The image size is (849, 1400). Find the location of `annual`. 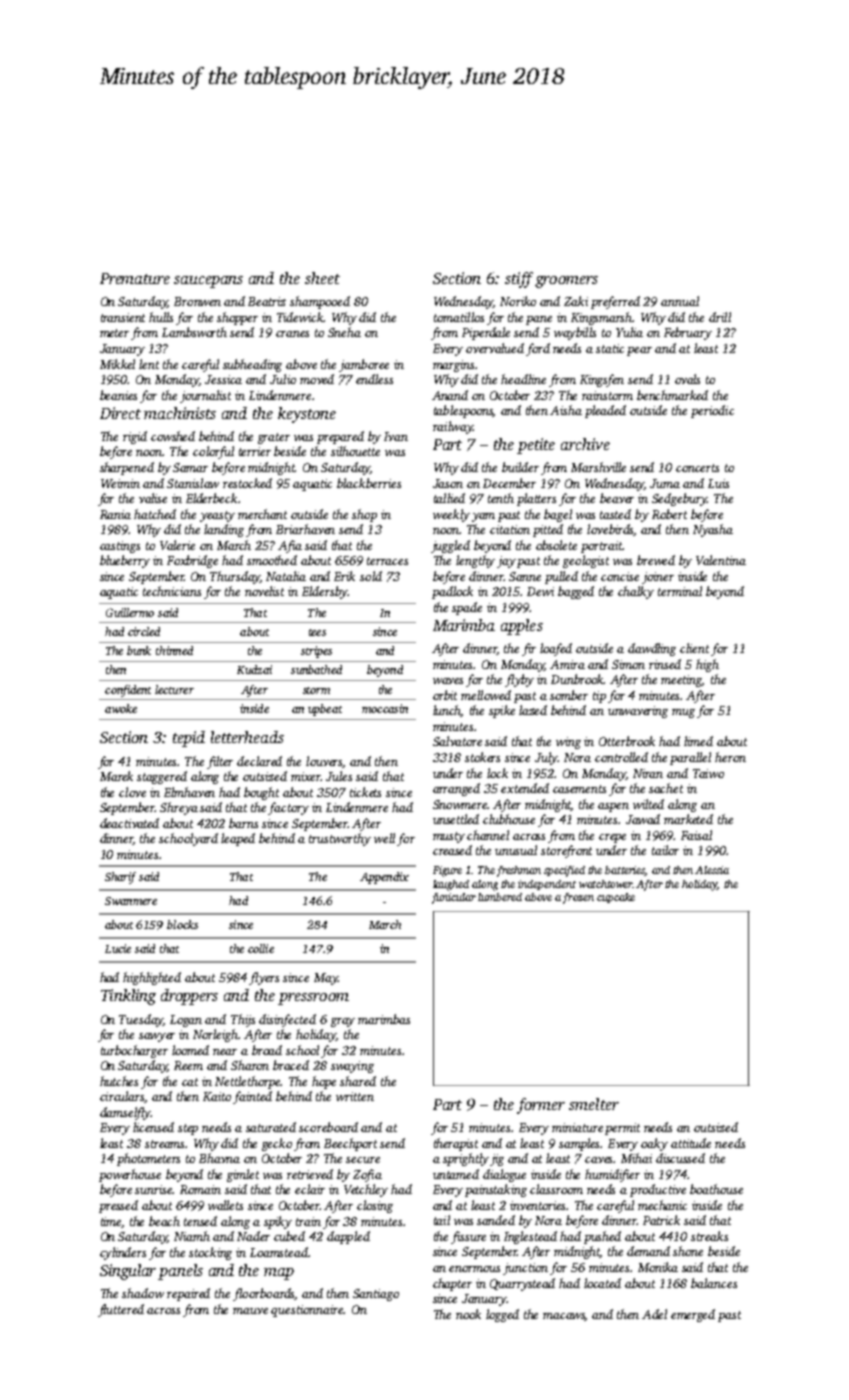

annual is located at coordinates (680, 301).
